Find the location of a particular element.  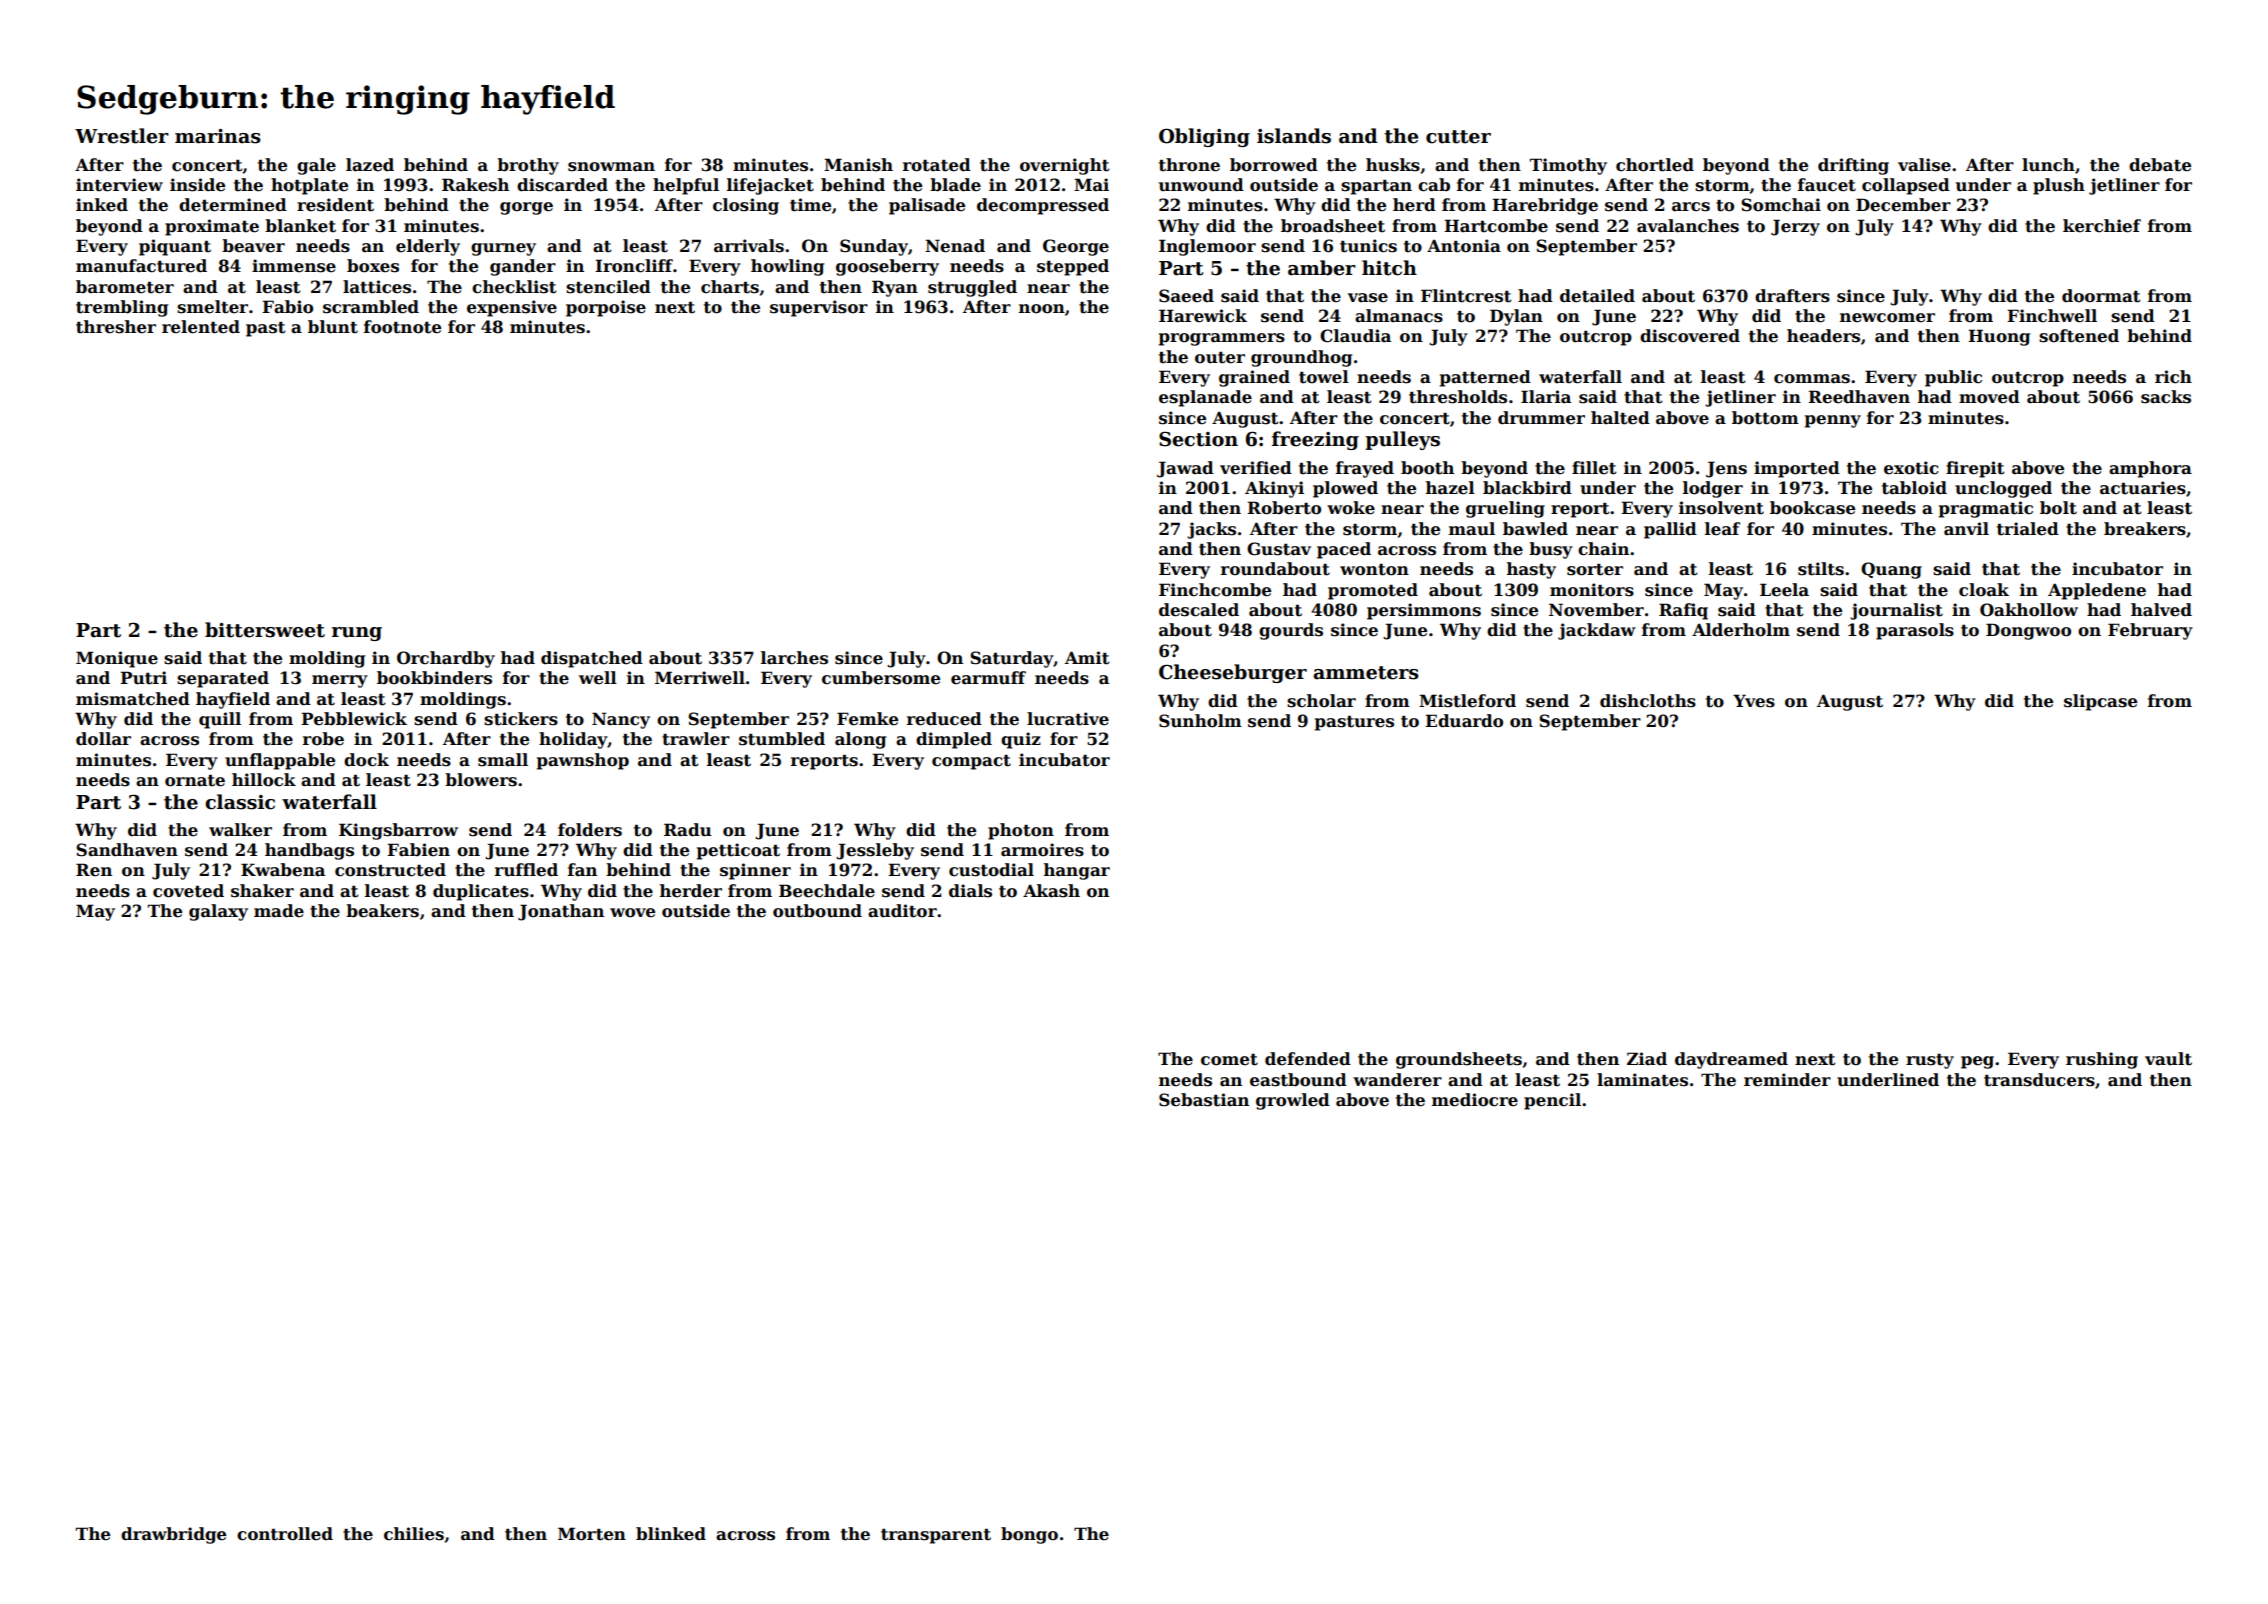

supervisor is located at coordinates (819, 308).
